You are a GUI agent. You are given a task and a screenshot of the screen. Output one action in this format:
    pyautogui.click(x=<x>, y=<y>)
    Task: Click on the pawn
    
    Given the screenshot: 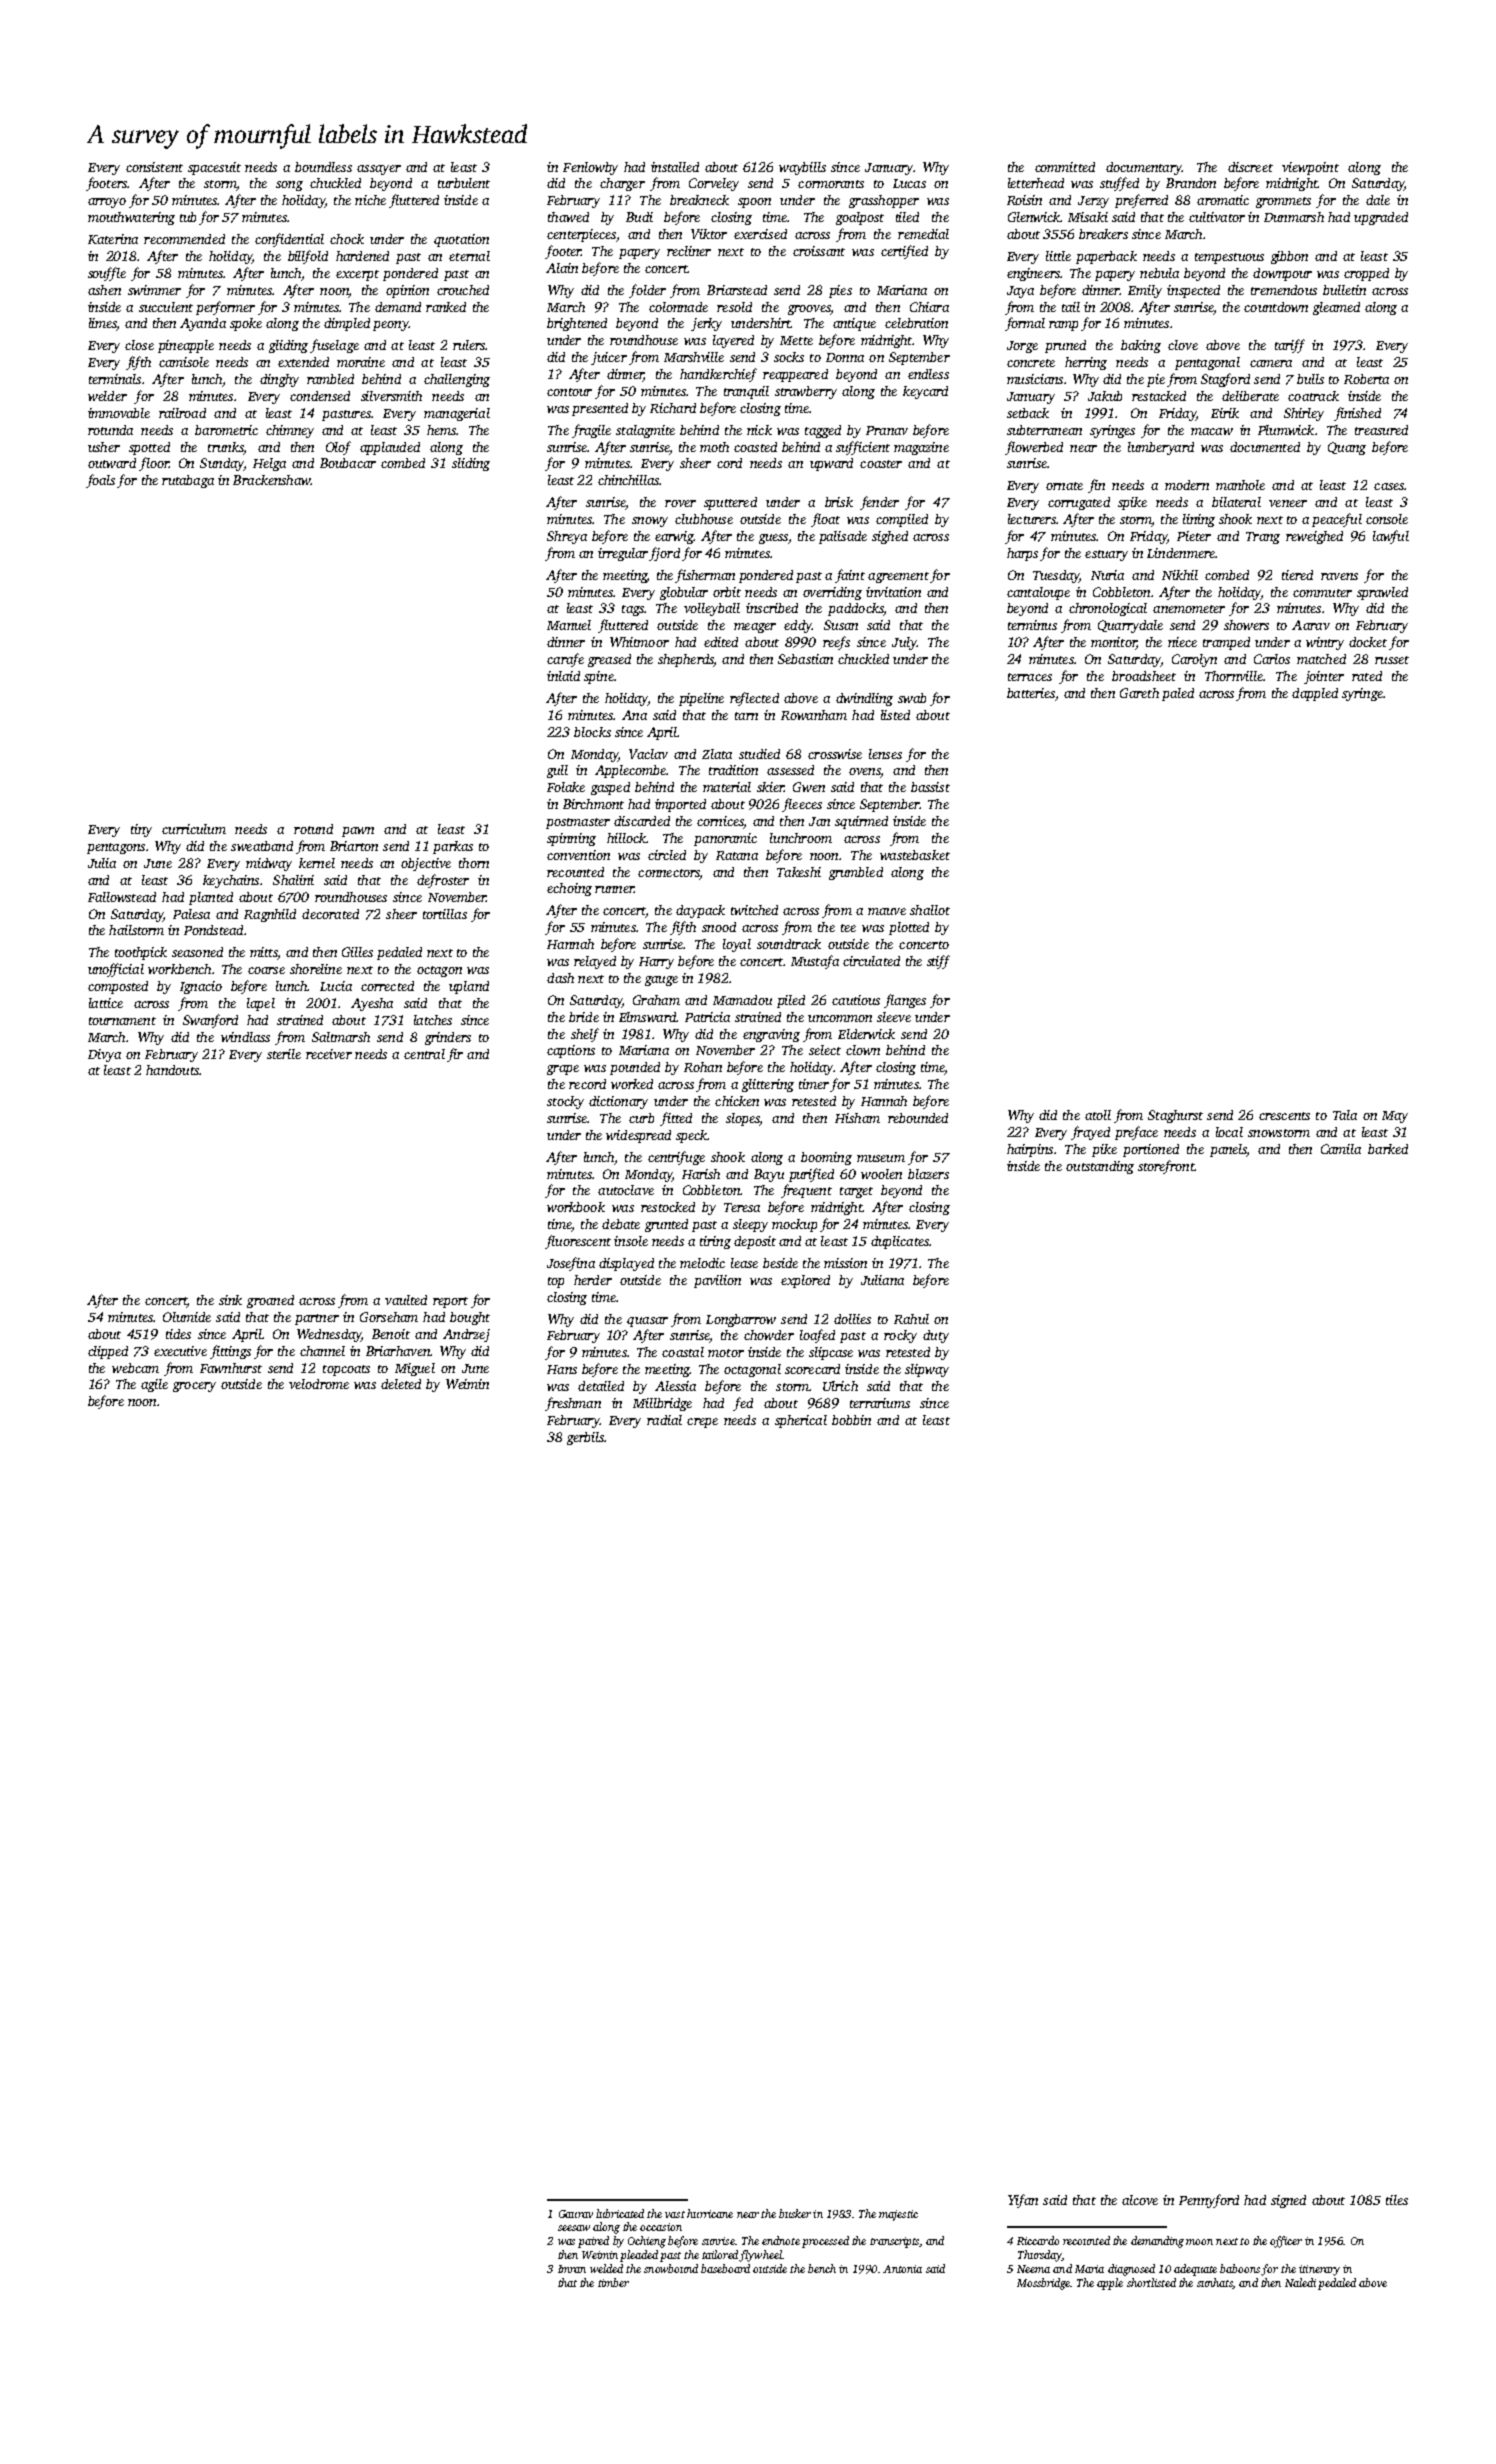 What is the action you would take?
    pyautogui.click(x=358, y=832)
